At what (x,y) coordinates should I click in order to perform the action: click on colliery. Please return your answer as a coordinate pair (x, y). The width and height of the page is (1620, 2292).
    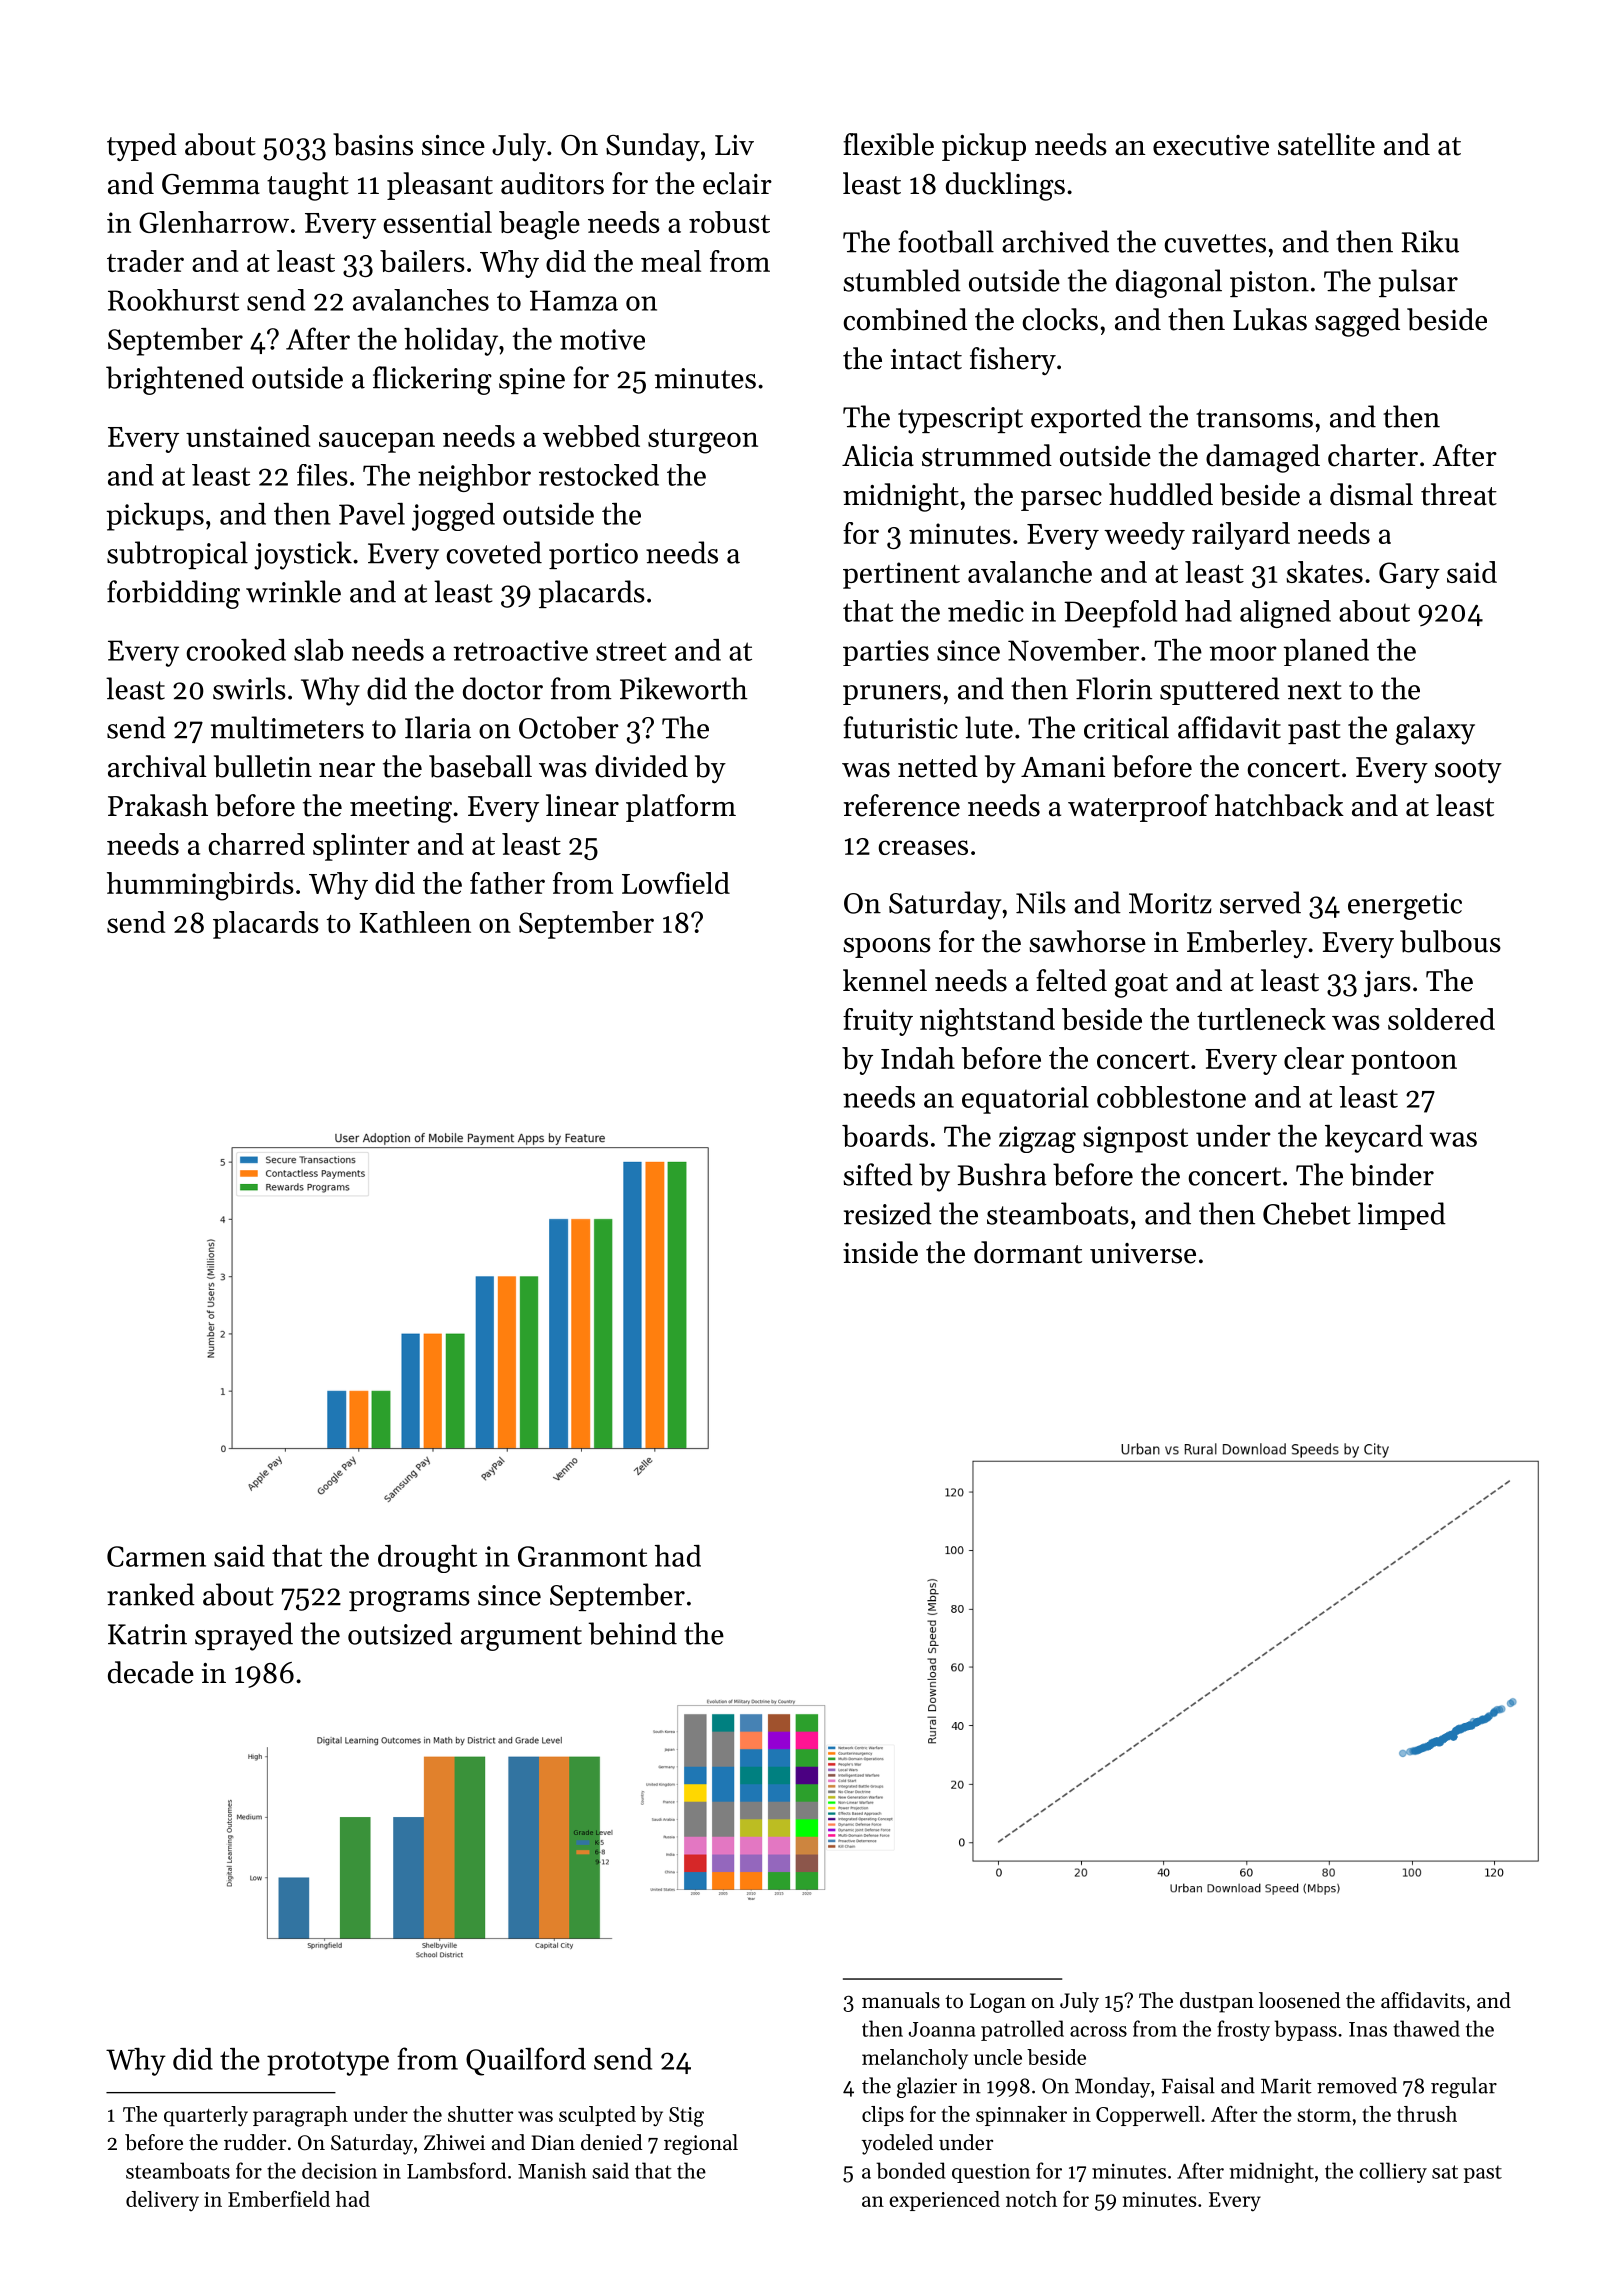
    Looking at the image, I should click on (1393, 2172).
